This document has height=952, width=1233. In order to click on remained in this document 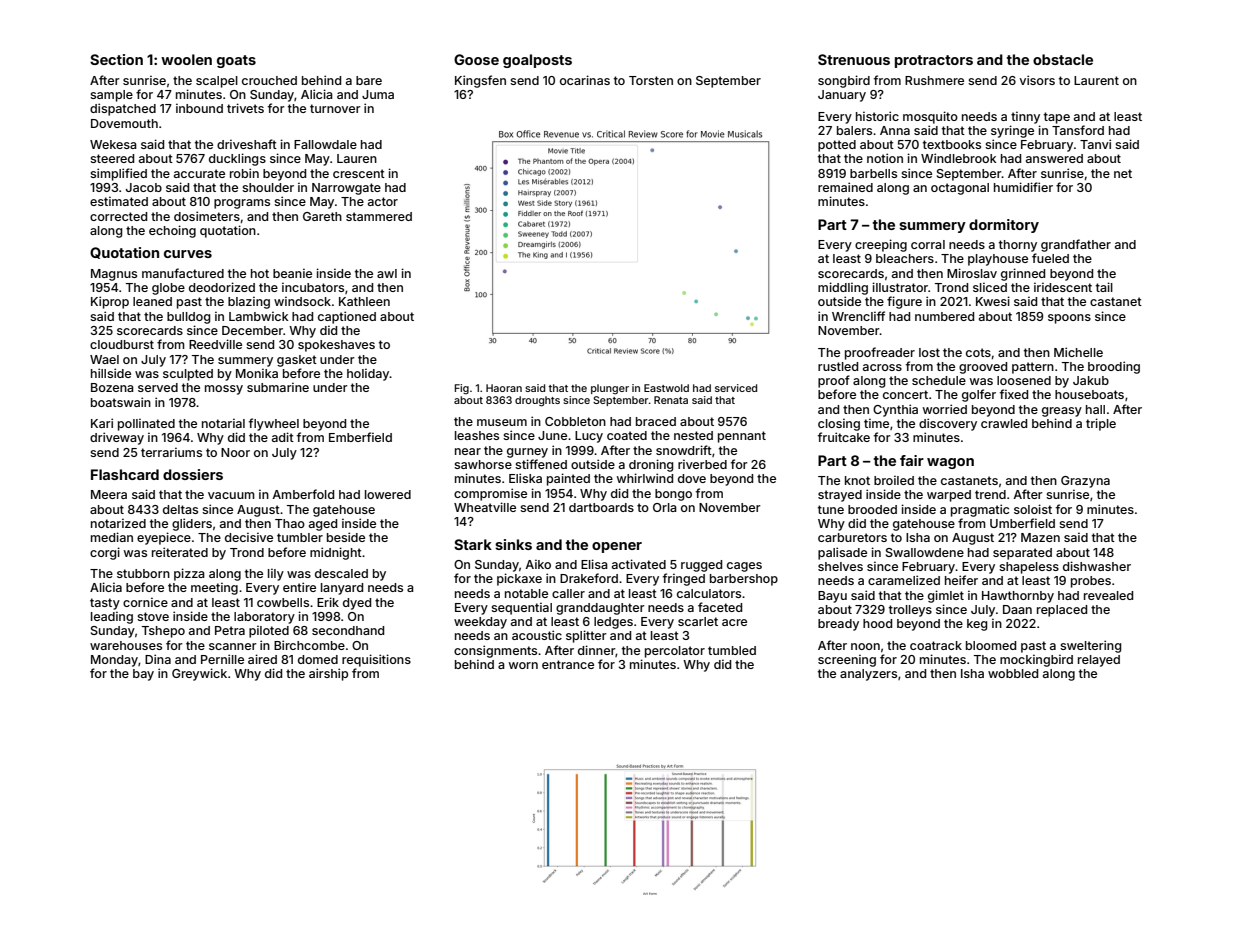, I will do `click(845, 187)`.
